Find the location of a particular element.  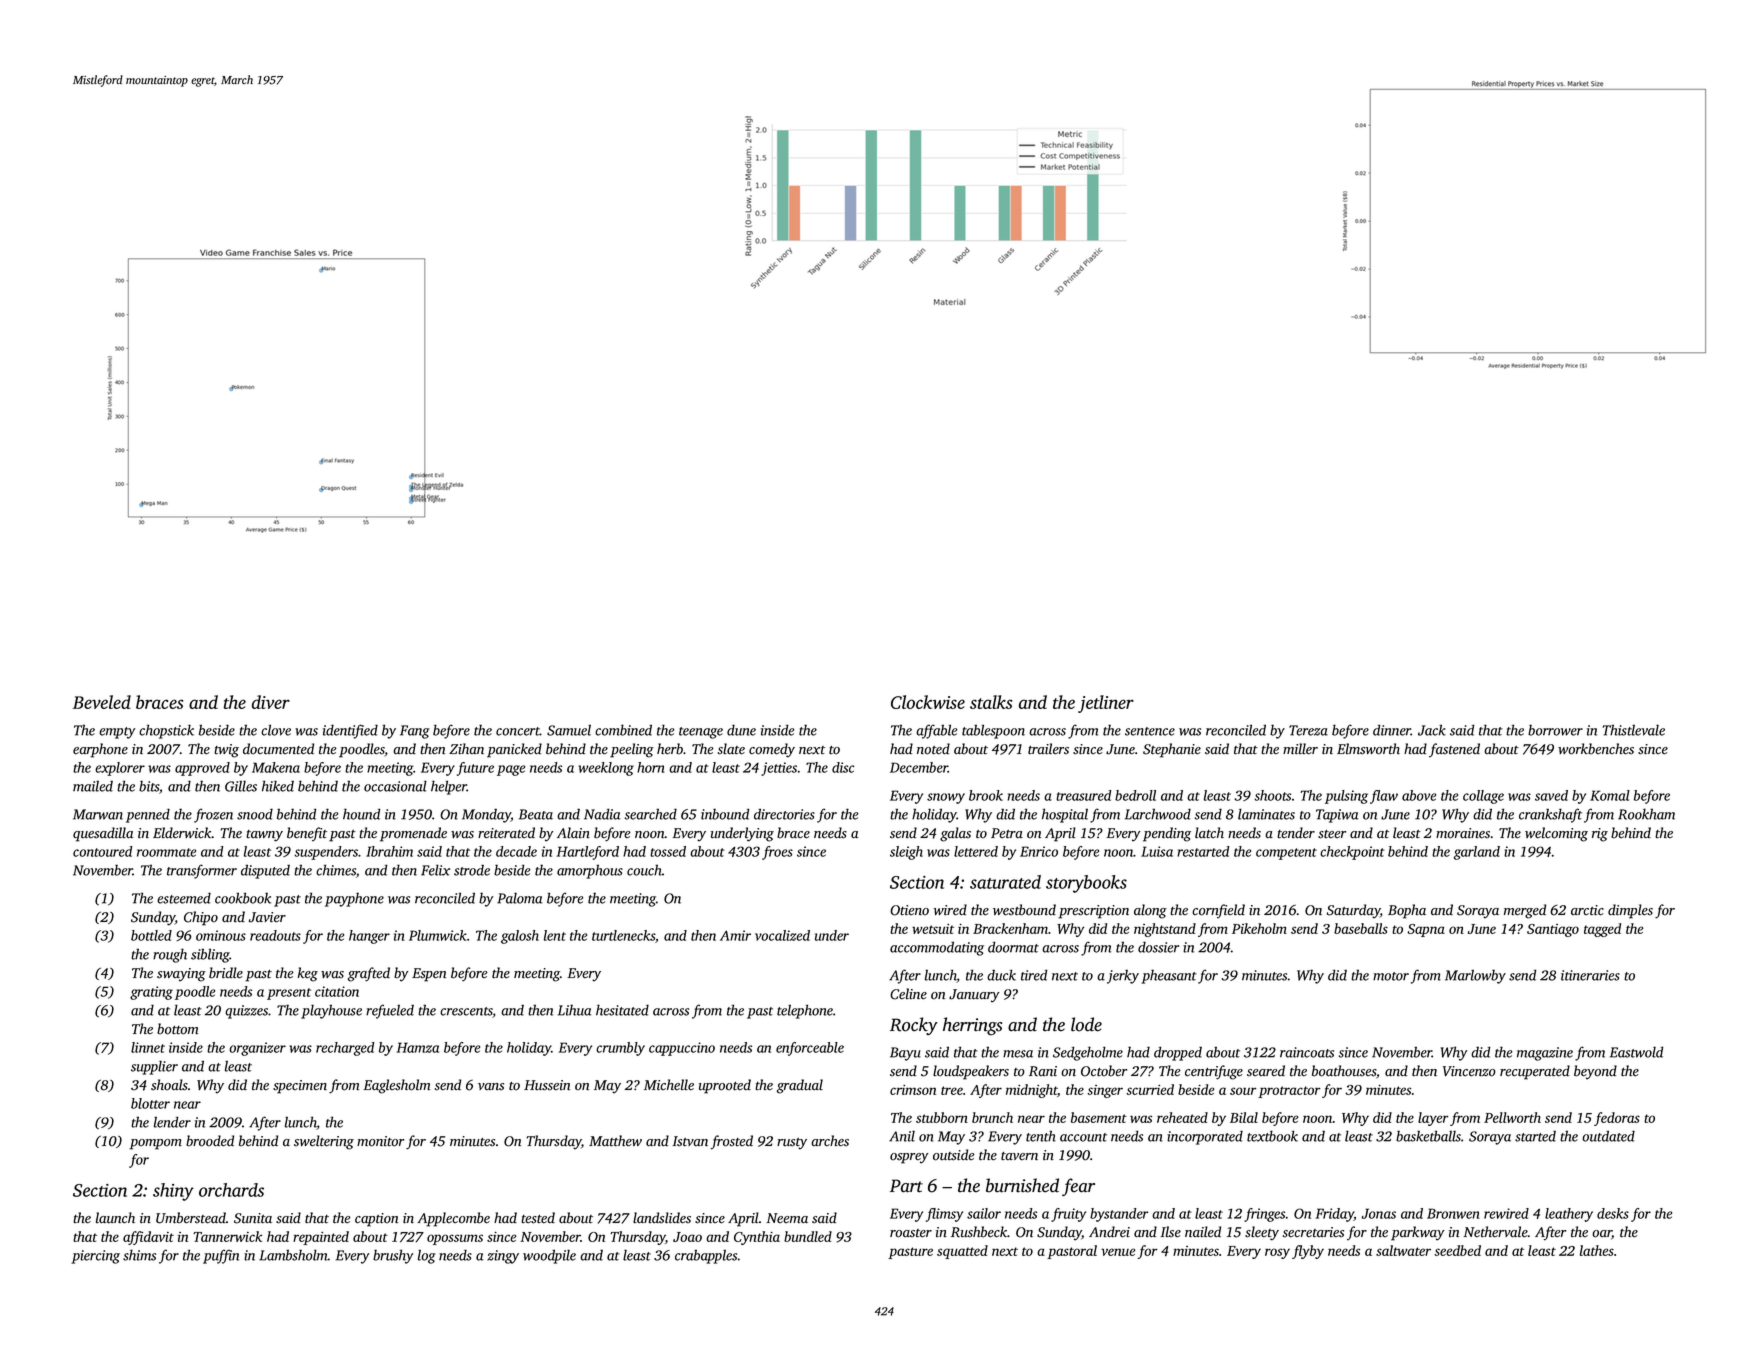

rosy is located at coordinates (1277, 1253).
